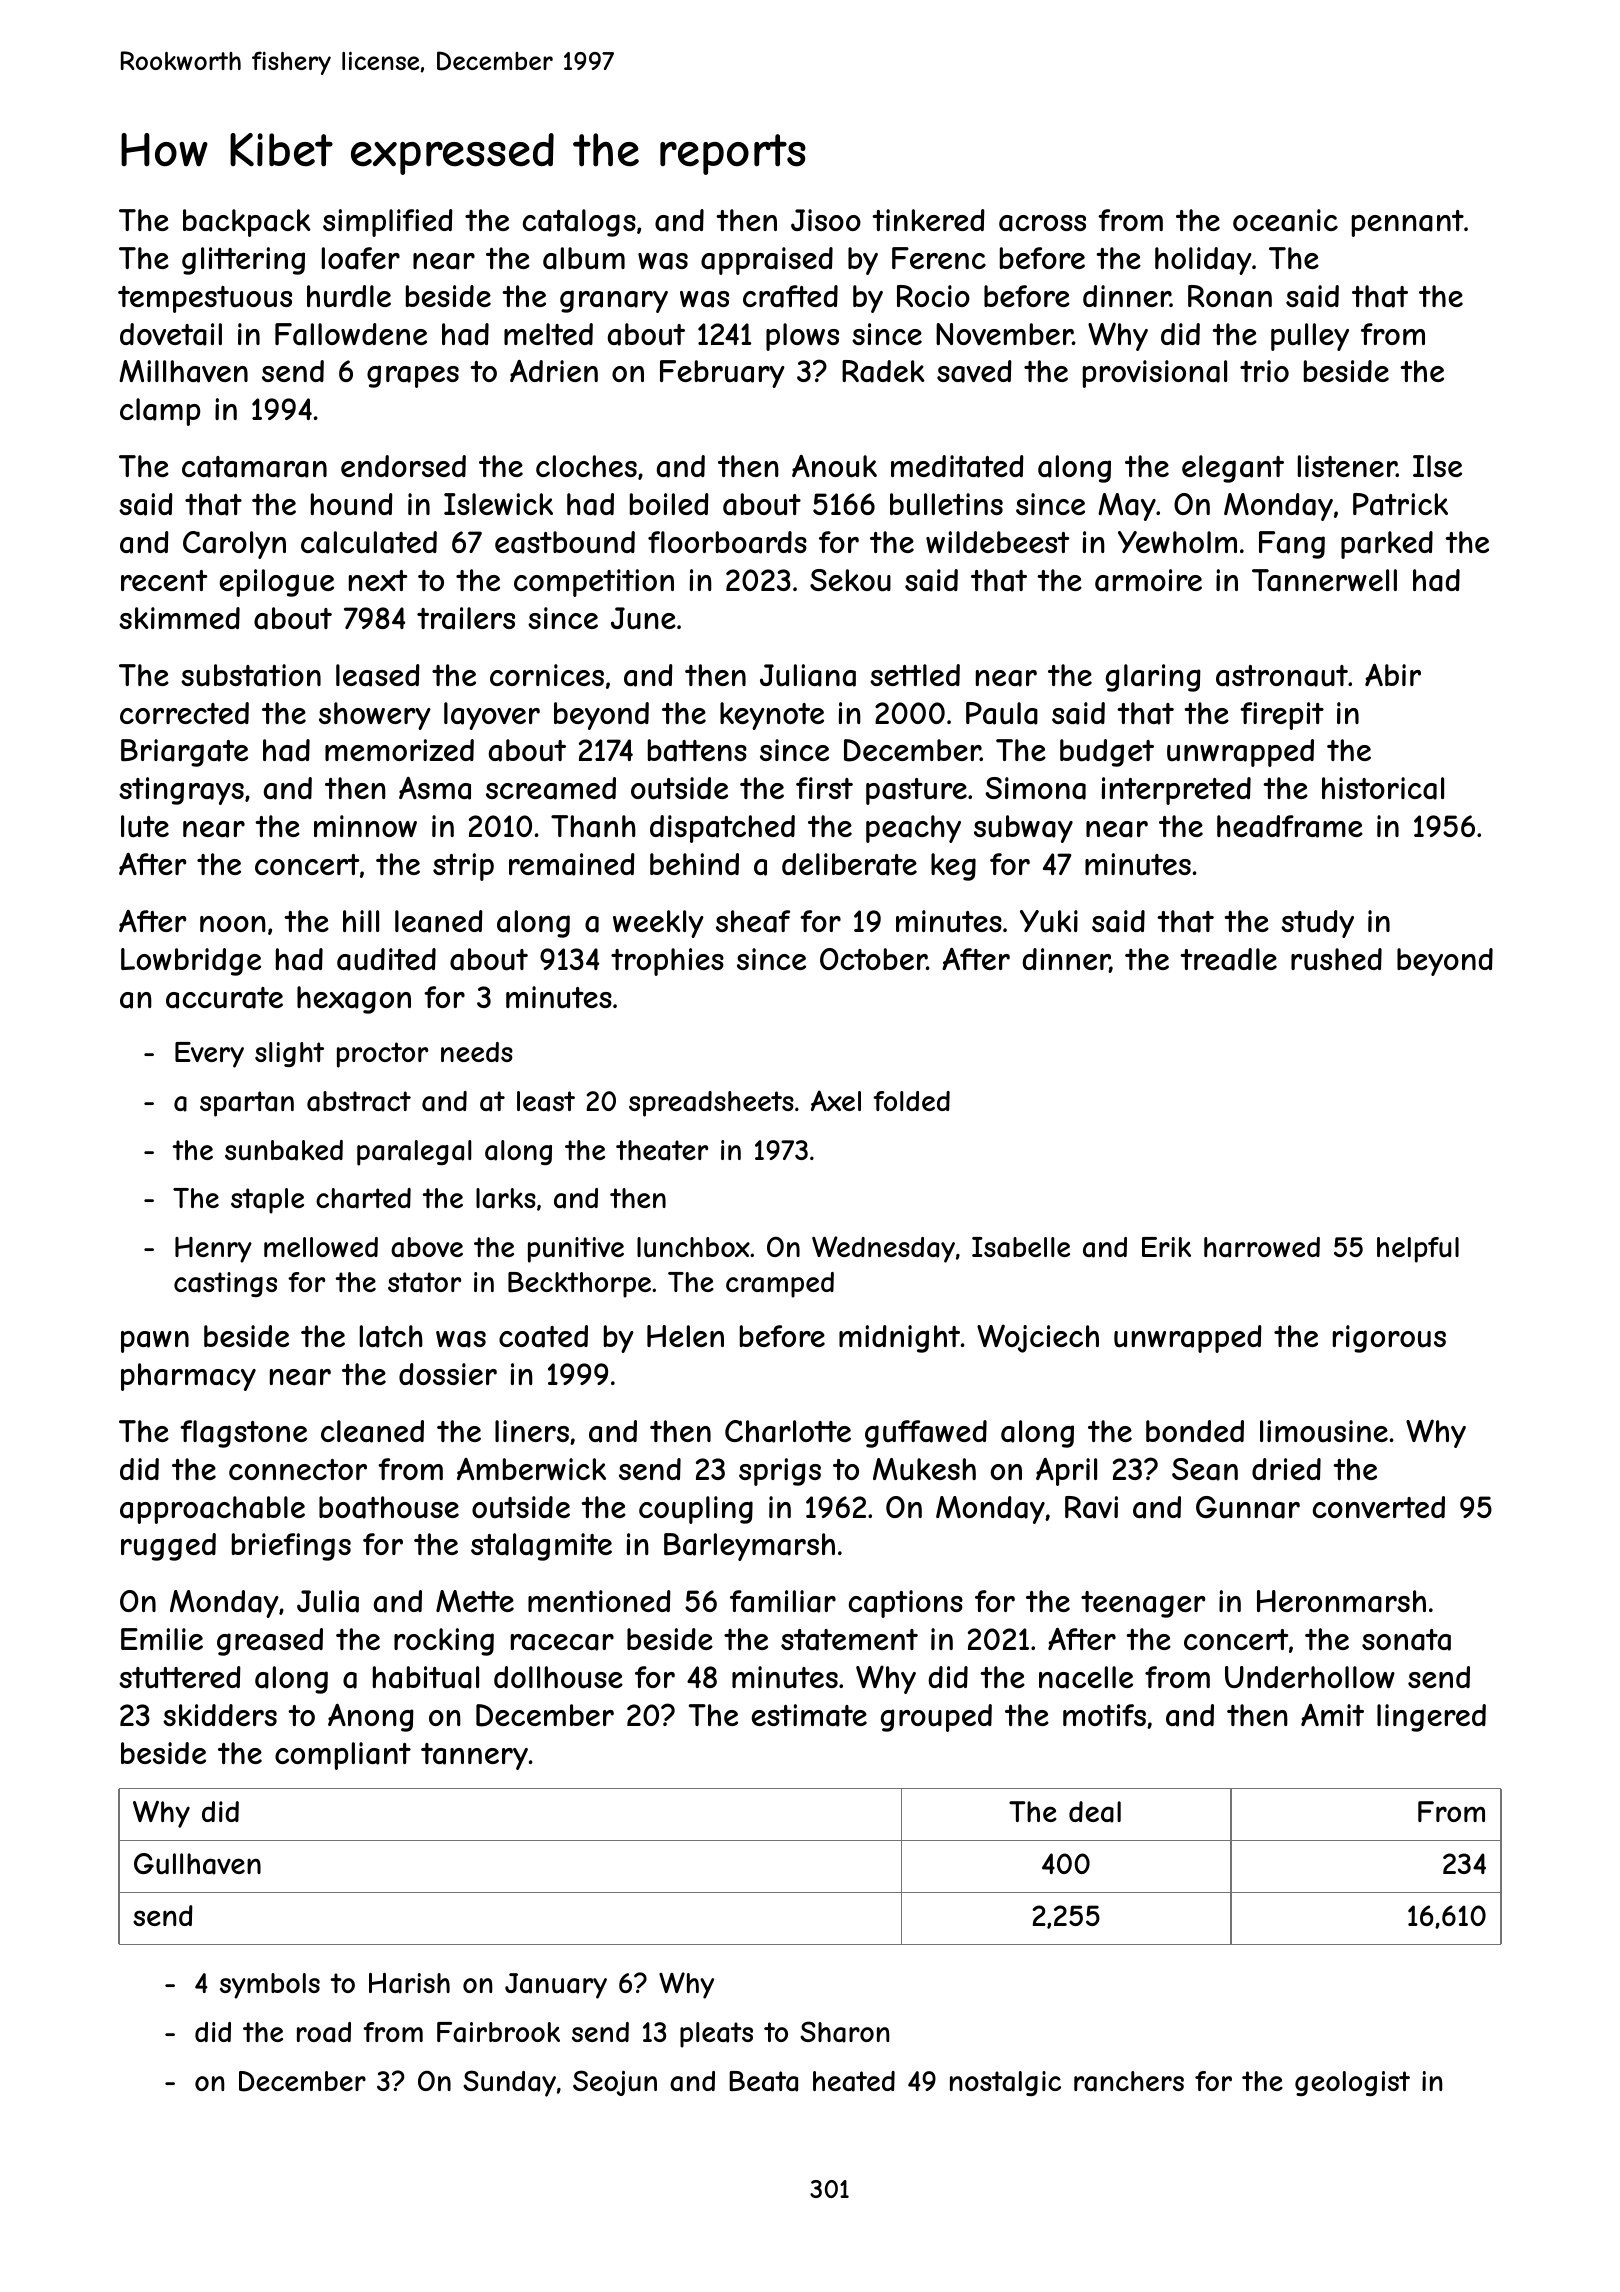  Describe the element at coordinates (836, 1100) in the image. I see `Axel` at that location.
